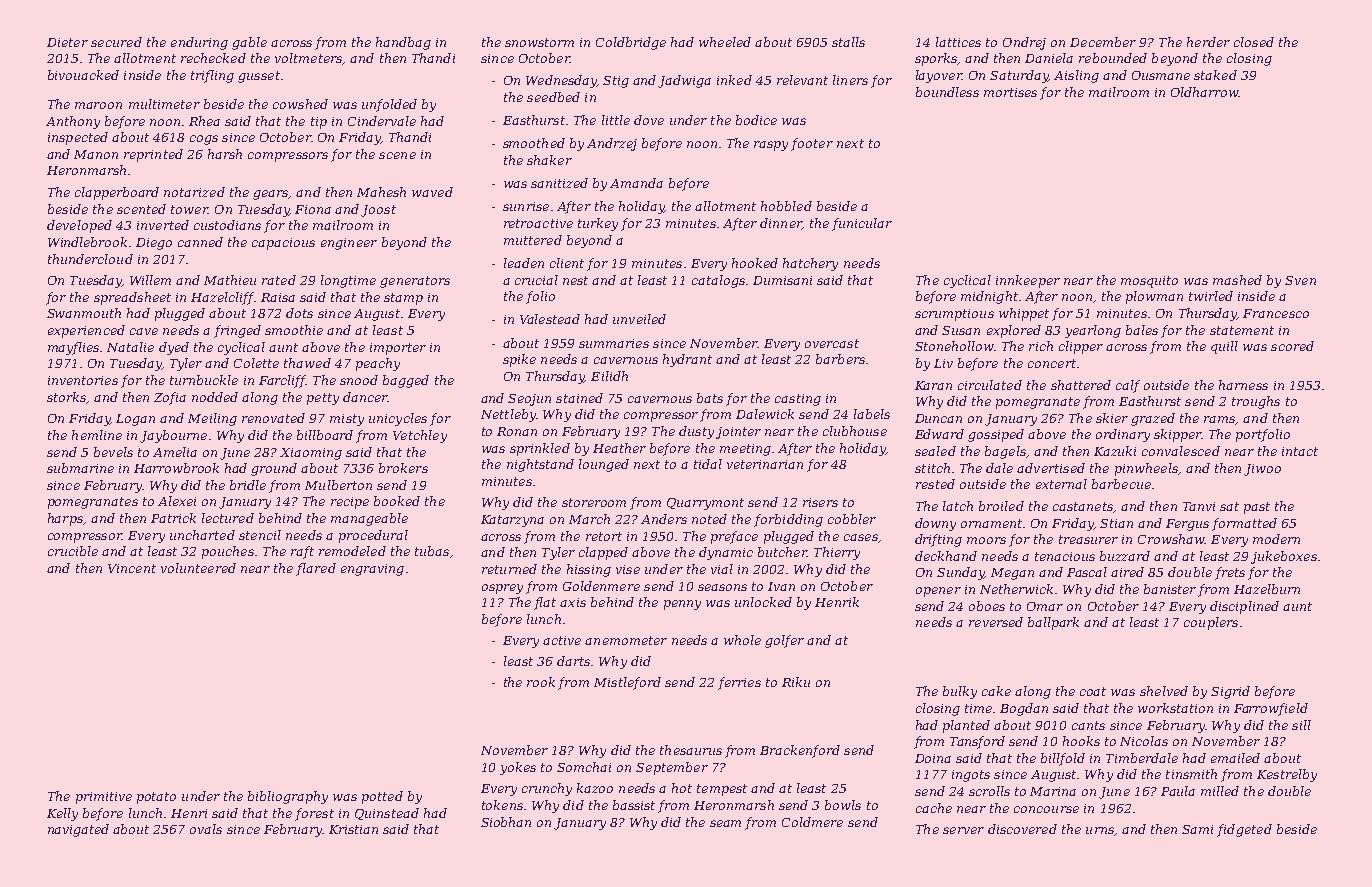 The height and width of the document is (887, 1372). I want to click on dots, so click(299, 313).
